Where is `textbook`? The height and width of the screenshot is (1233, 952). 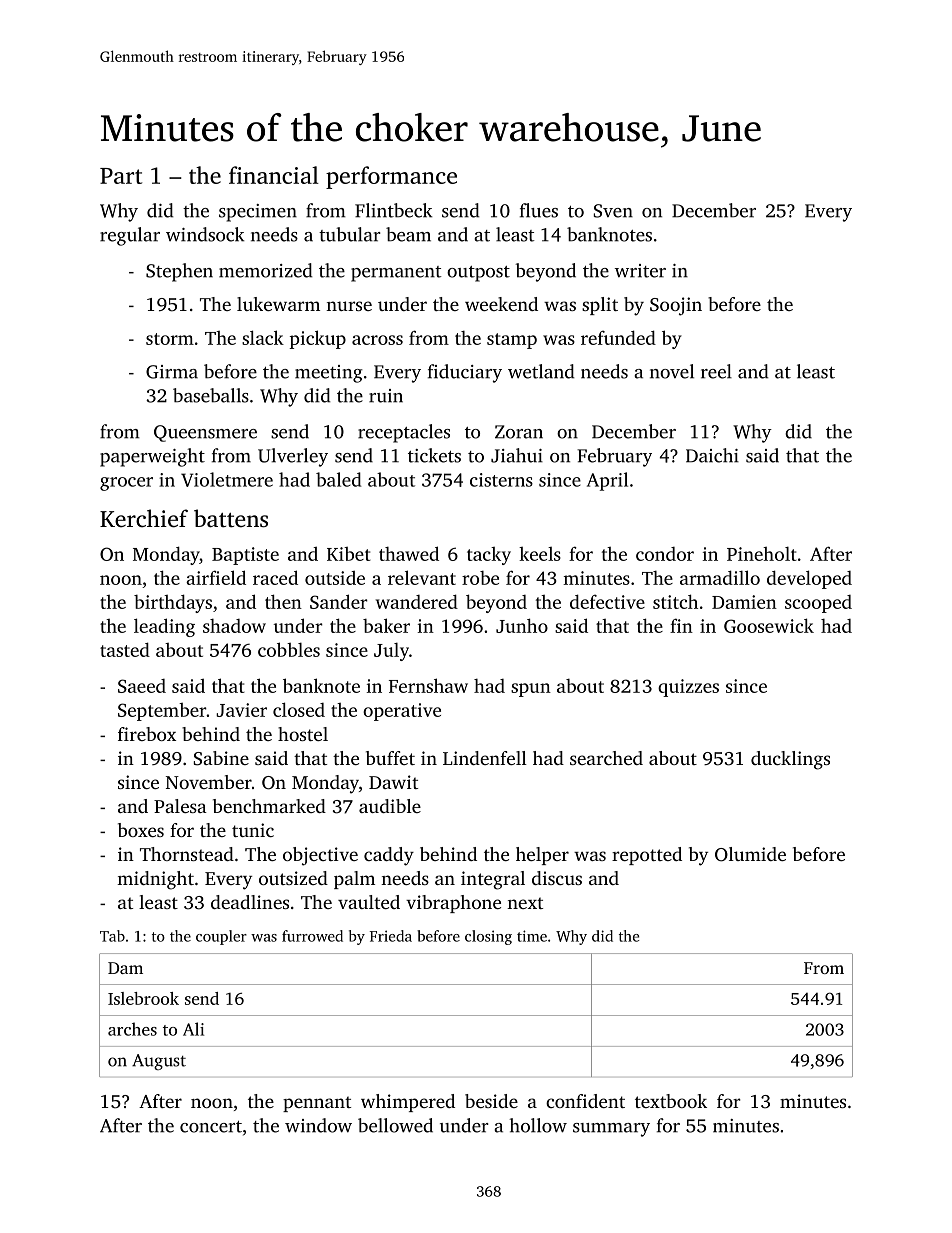 textbook is located at coordinates (671, 1101).
